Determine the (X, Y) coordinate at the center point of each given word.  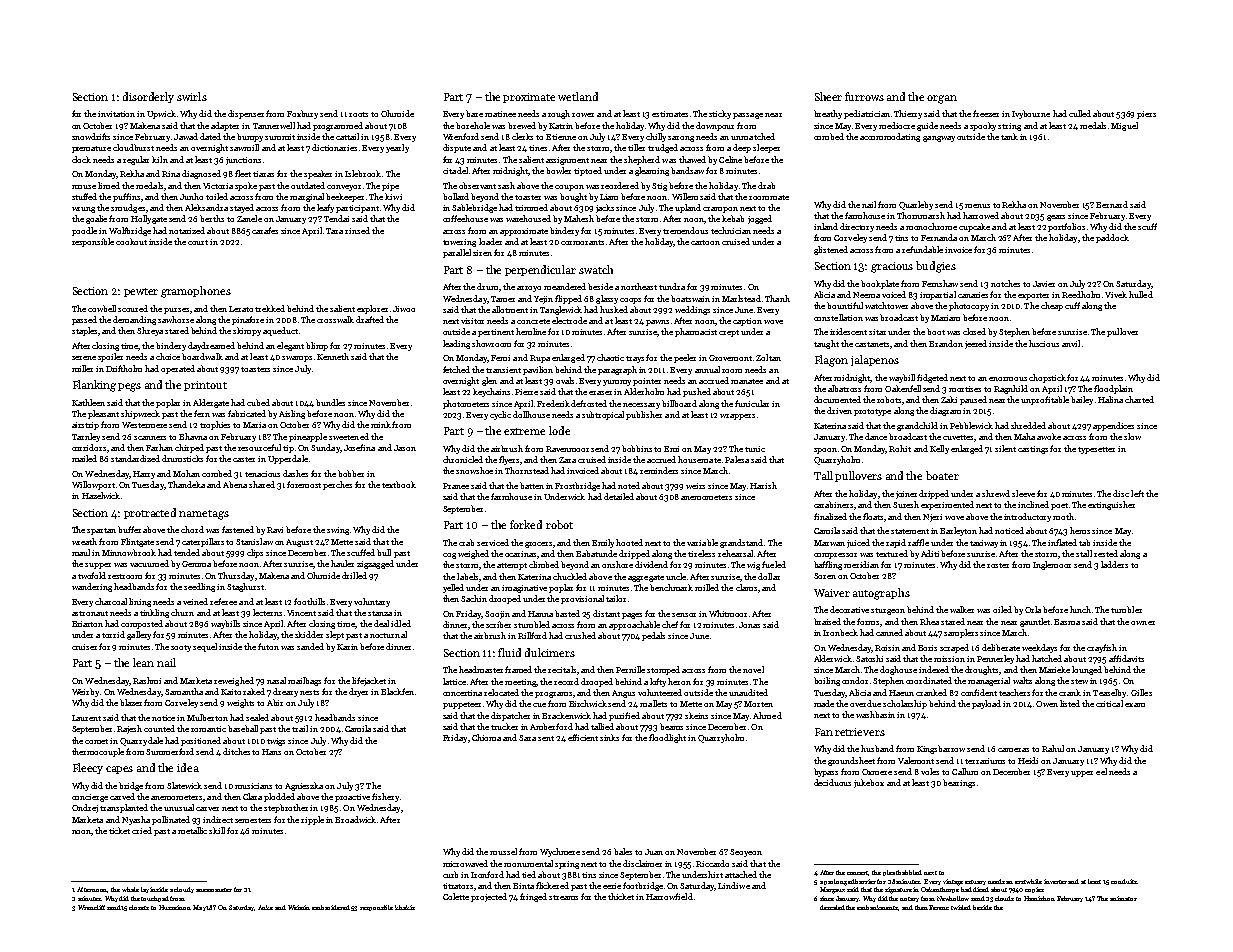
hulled (1141, 294)
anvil (1071, 343)
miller (82, 368)
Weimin (299, 907)
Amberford (551, 726)
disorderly (148, 97)
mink (381, 424)
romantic (208, 729)
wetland (578, 96)
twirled (961, 907)
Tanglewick (561, 310)
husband (877, 748)
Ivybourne (1031, 114)
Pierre (526, 392)
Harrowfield (669, 896)
